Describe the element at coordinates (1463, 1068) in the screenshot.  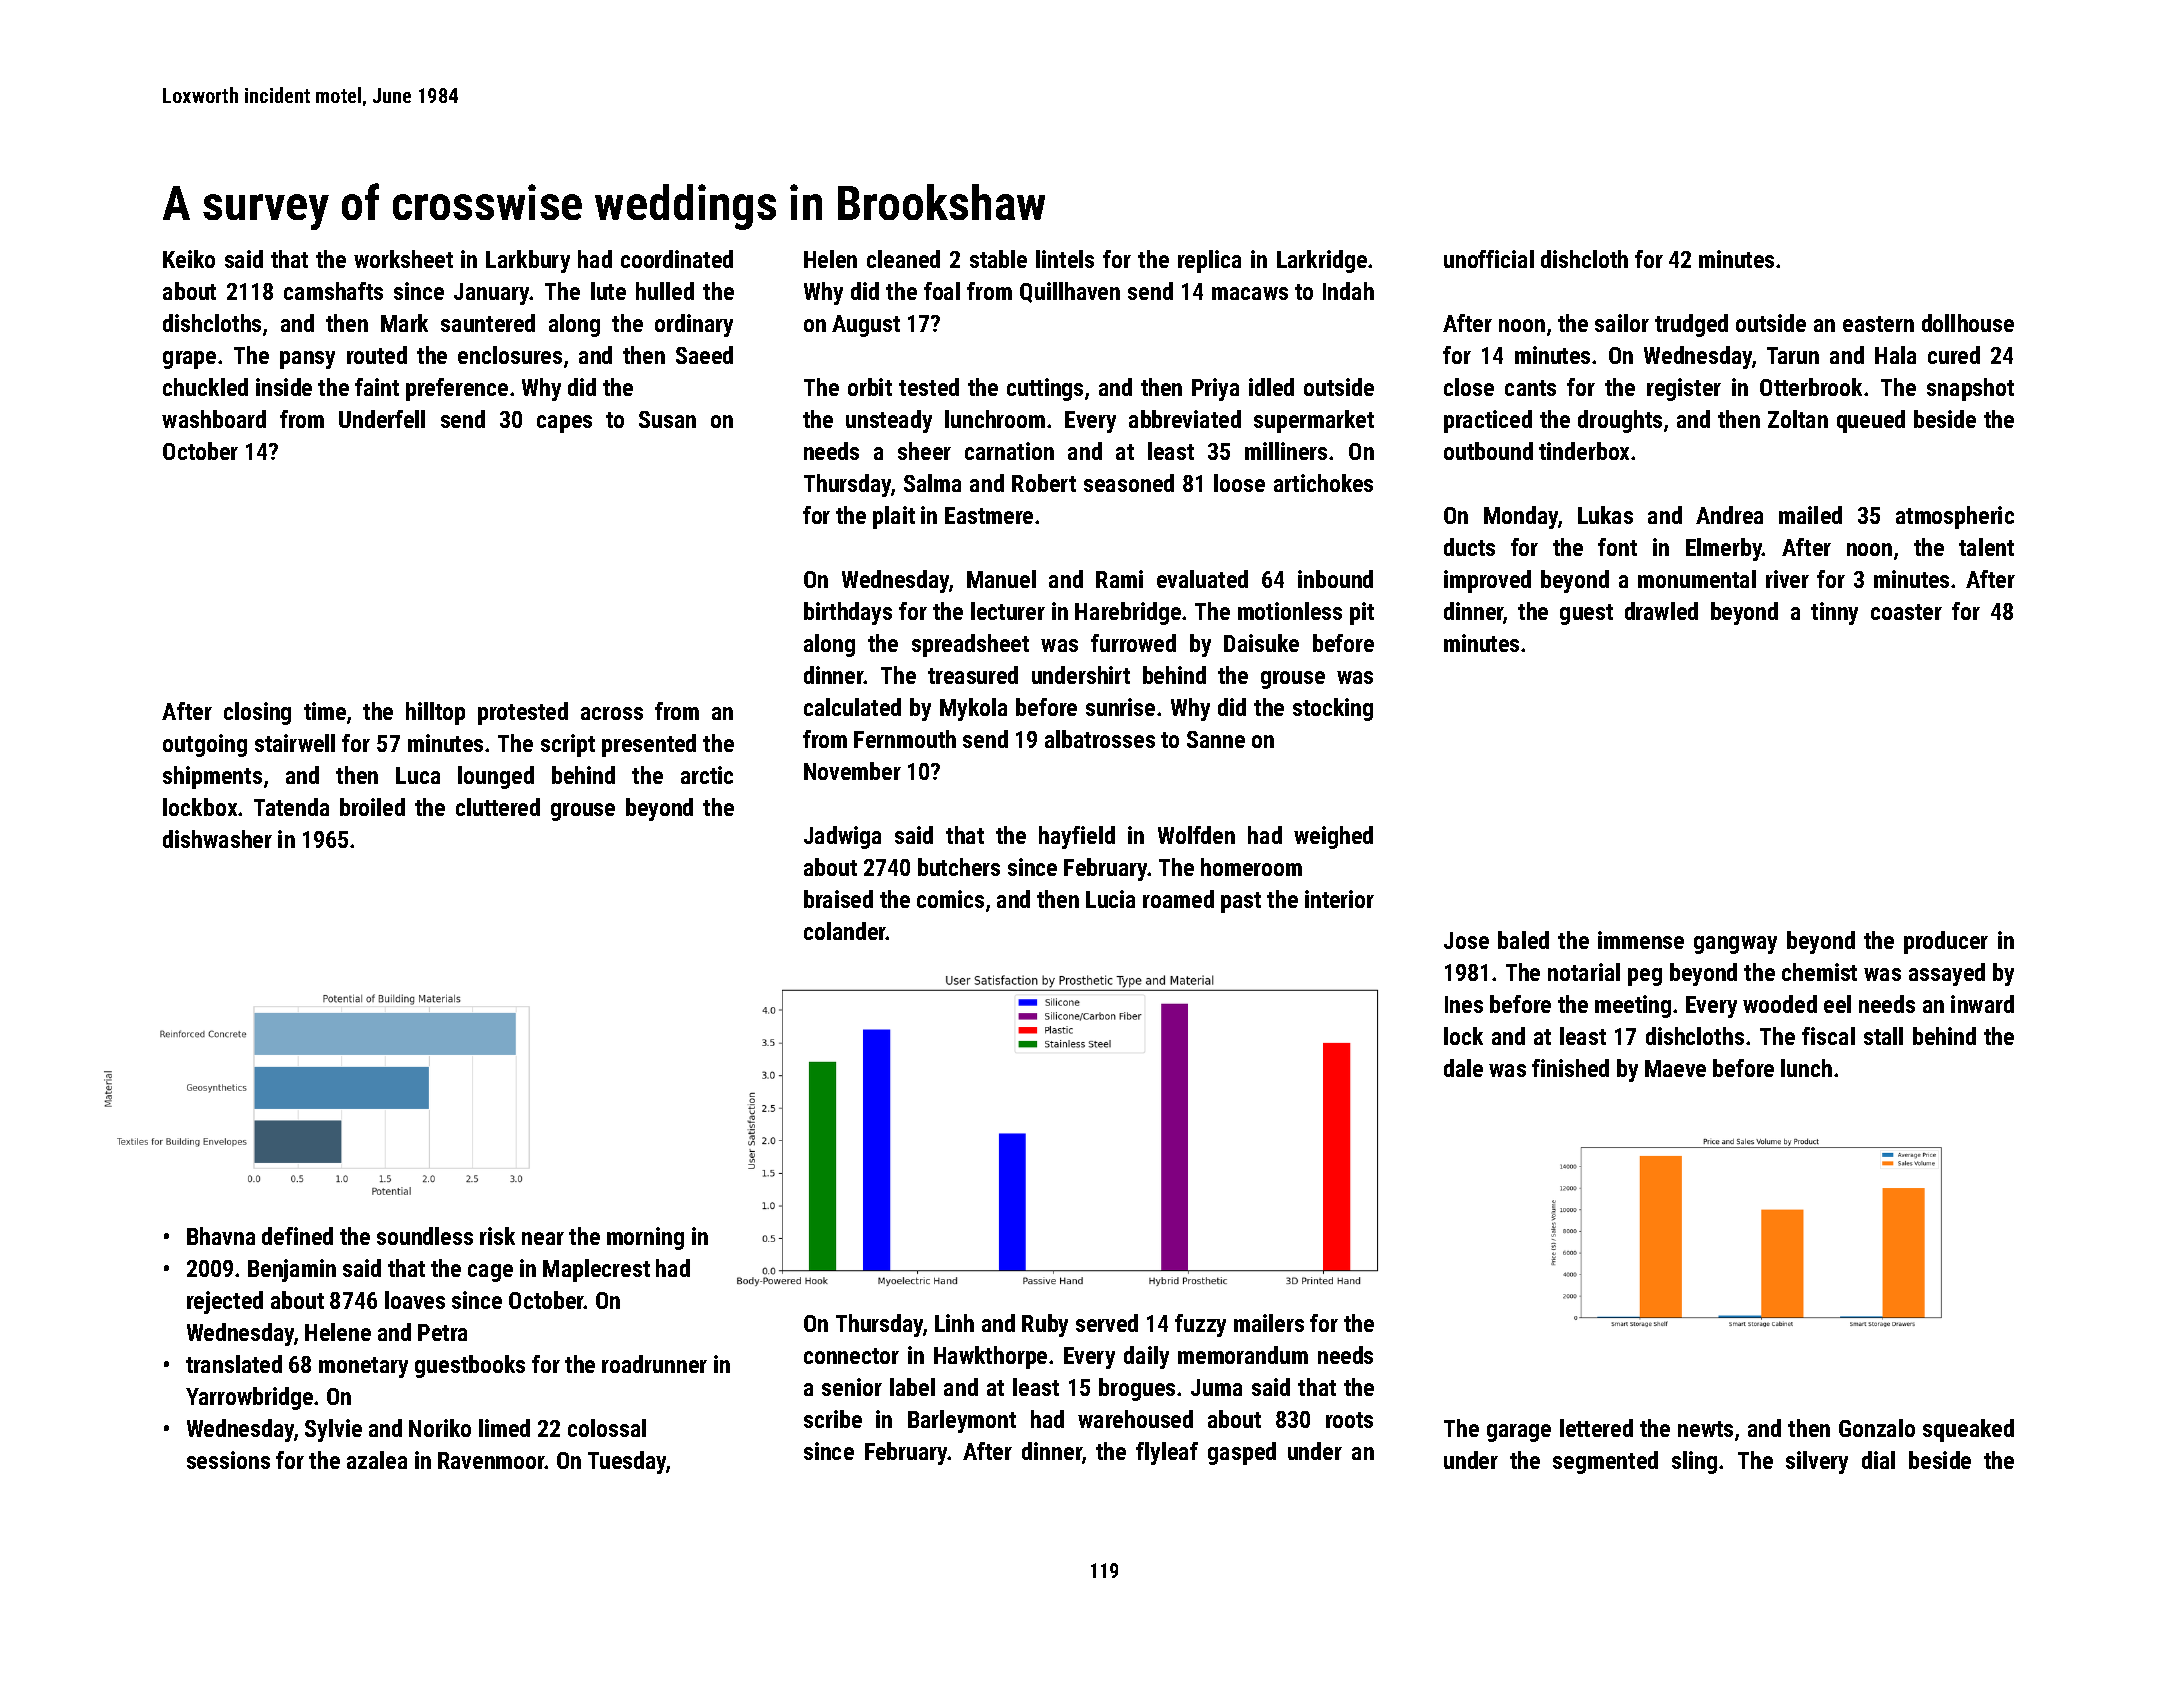
I see `dale` at that location.
